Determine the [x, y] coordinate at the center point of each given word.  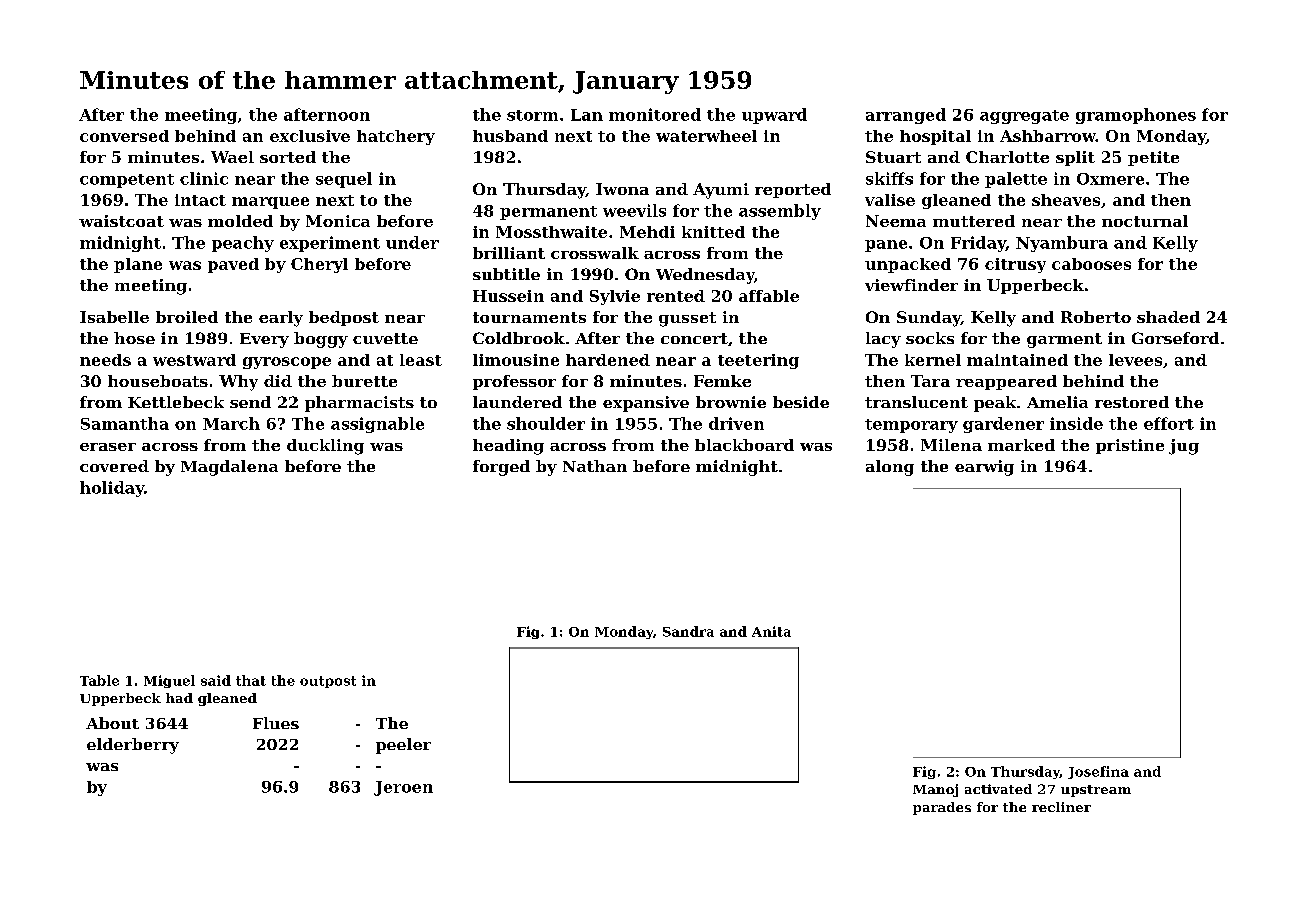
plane [138, 265]
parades [942, 808]
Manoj [935, 790]
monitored [655, 114]
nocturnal [1145, 221]
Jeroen [403, 788]
